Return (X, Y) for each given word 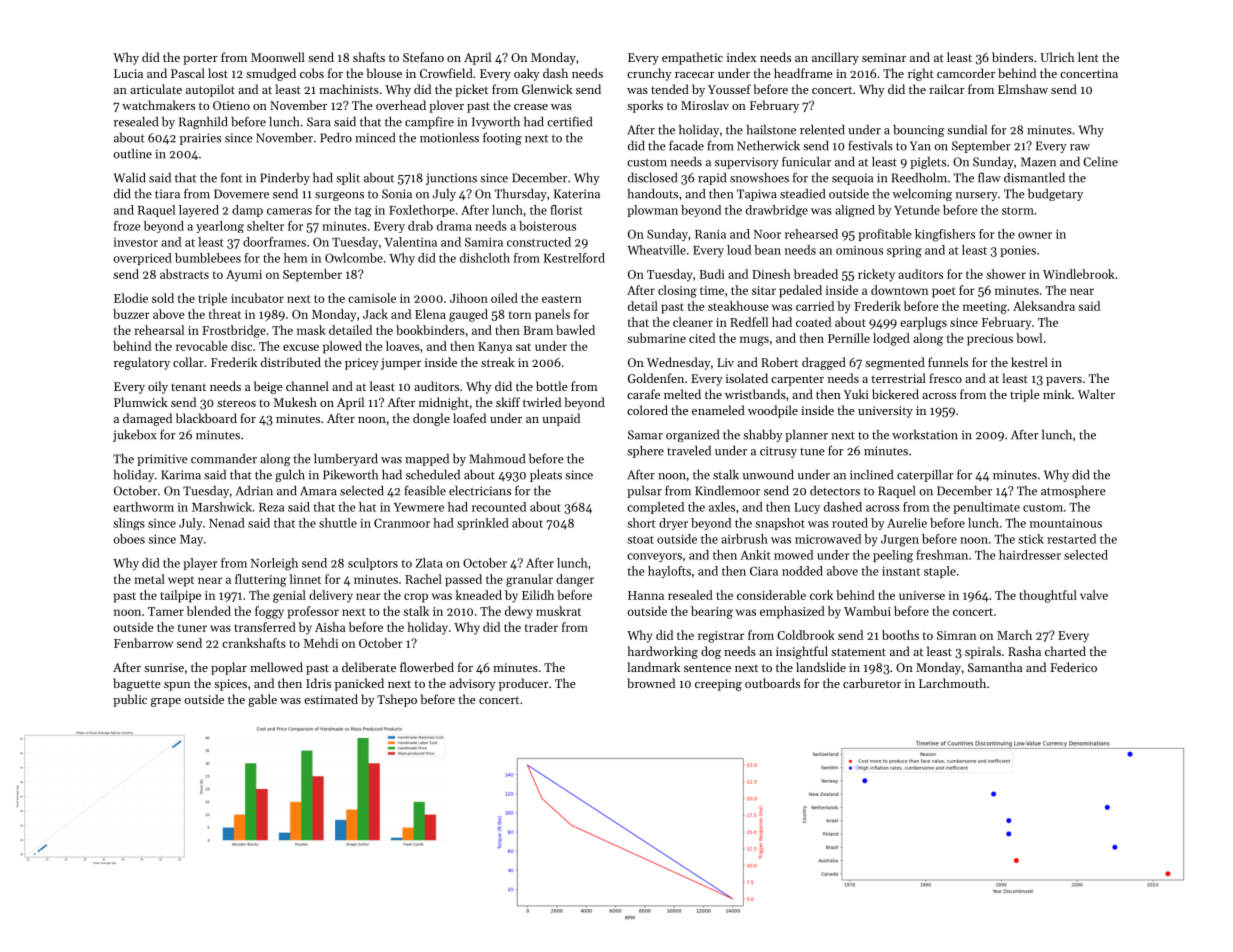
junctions (451, 179)
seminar (884, 57)
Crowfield (446, 73)
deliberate (369, 667)
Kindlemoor (727, 491)
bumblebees (208, 258)
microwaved (828, 539)
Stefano (423, 57)
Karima (181, 475)
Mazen (1038, 162)
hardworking (662, 652)
